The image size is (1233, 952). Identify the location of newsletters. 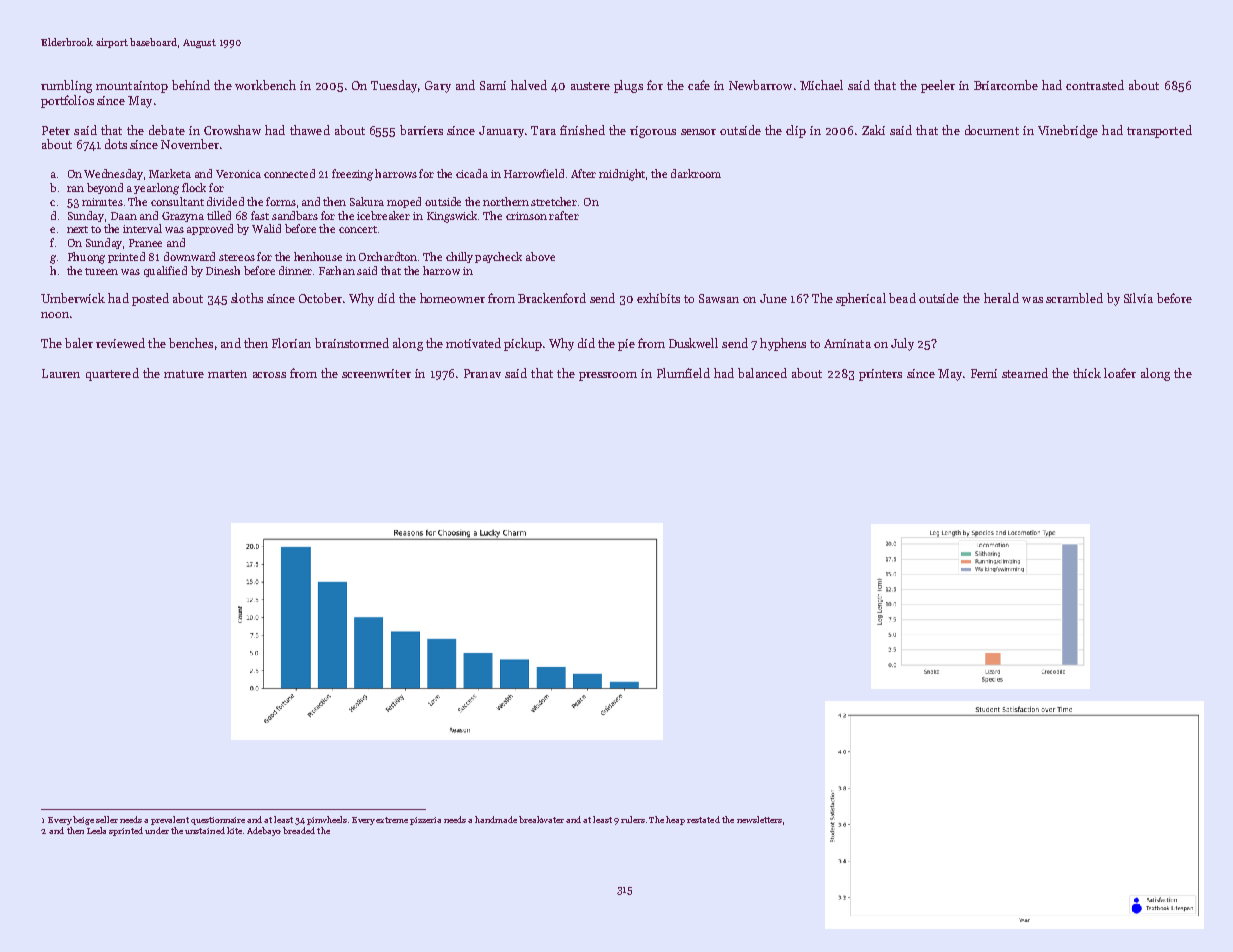
(759, 819).
